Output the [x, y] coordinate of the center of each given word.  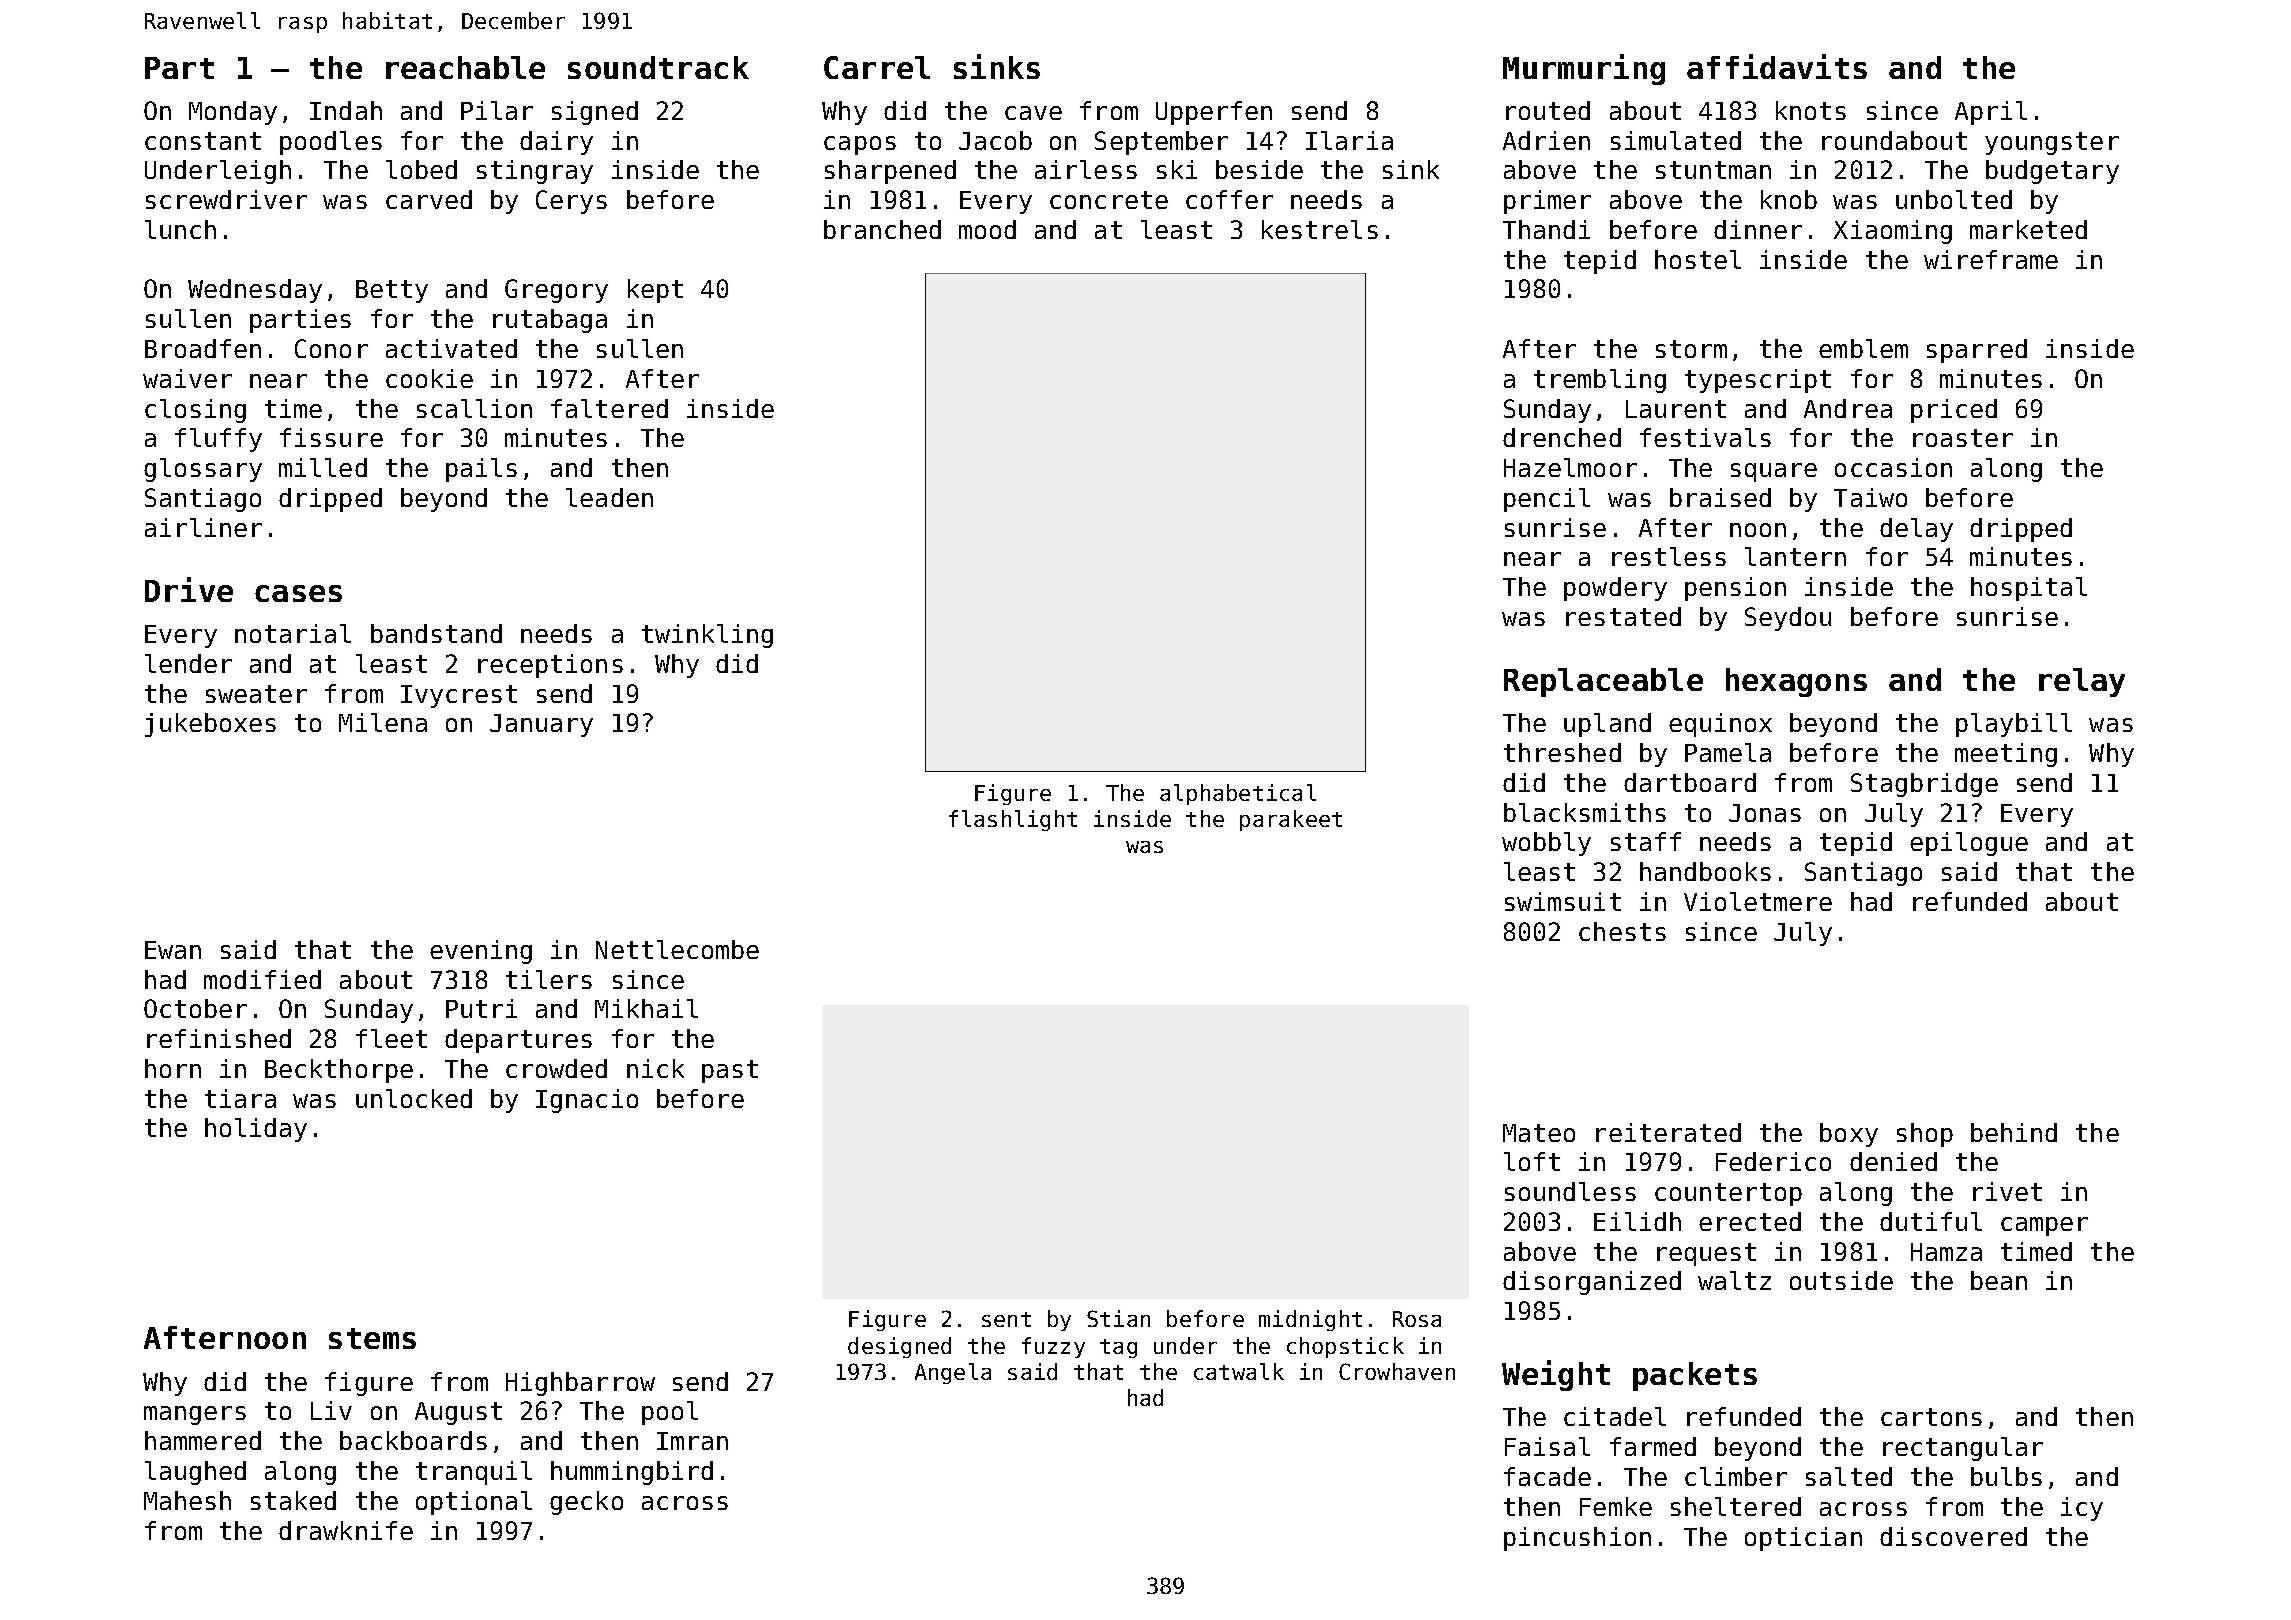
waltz [1734, 1280]
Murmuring [1584, 69]
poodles [331, 143]
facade [1547, 1476]
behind [2014, 1132]
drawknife [346, 1530]
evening [481, 952]
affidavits [1777, 66]
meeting [2006, 755]
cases [298, 593]
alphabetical [1238, 794]
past [730, 1071]
